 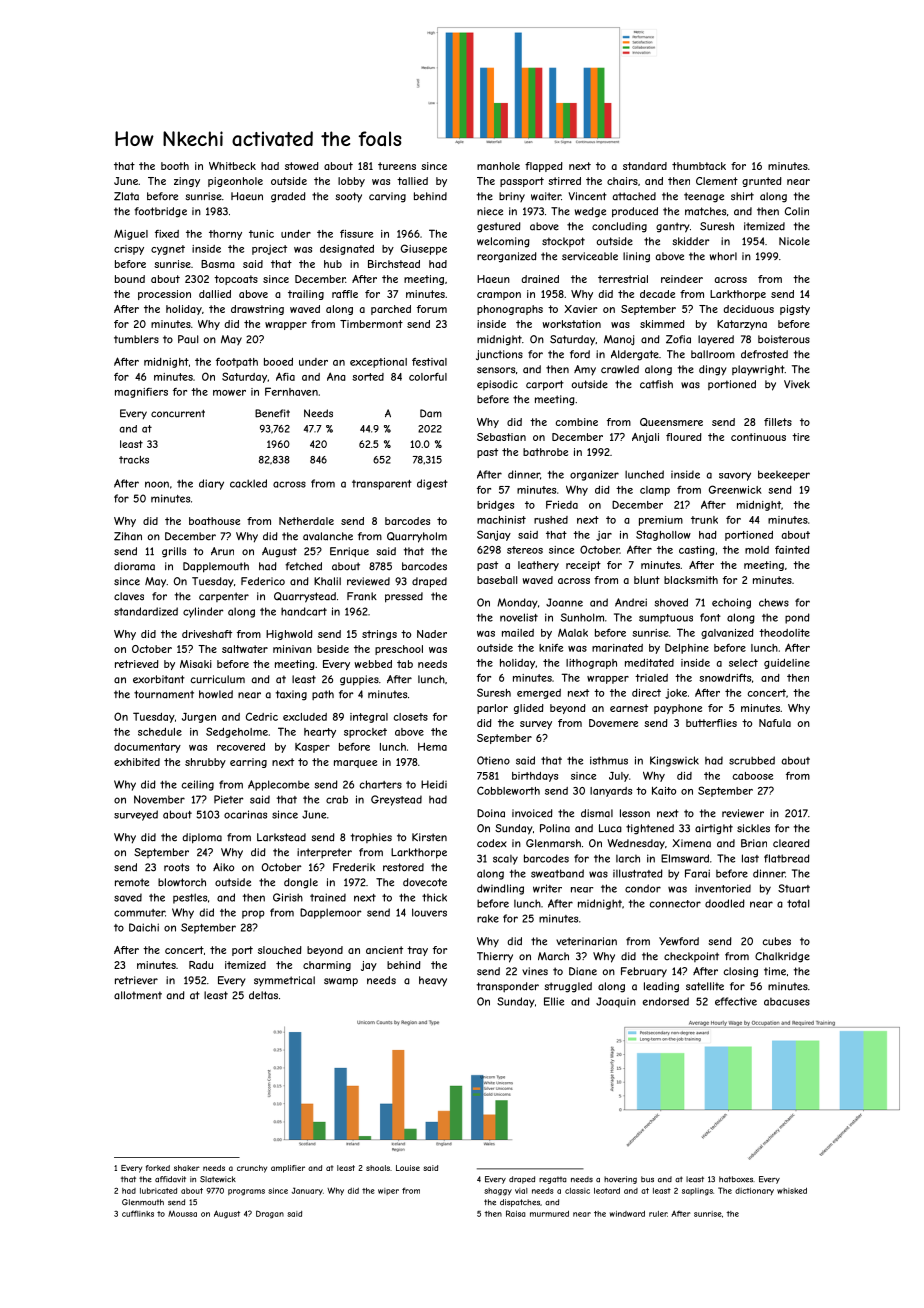 What do you see at coordinates (379, 635) in the image?
I see `strings` at bounding box center [379, 635].
